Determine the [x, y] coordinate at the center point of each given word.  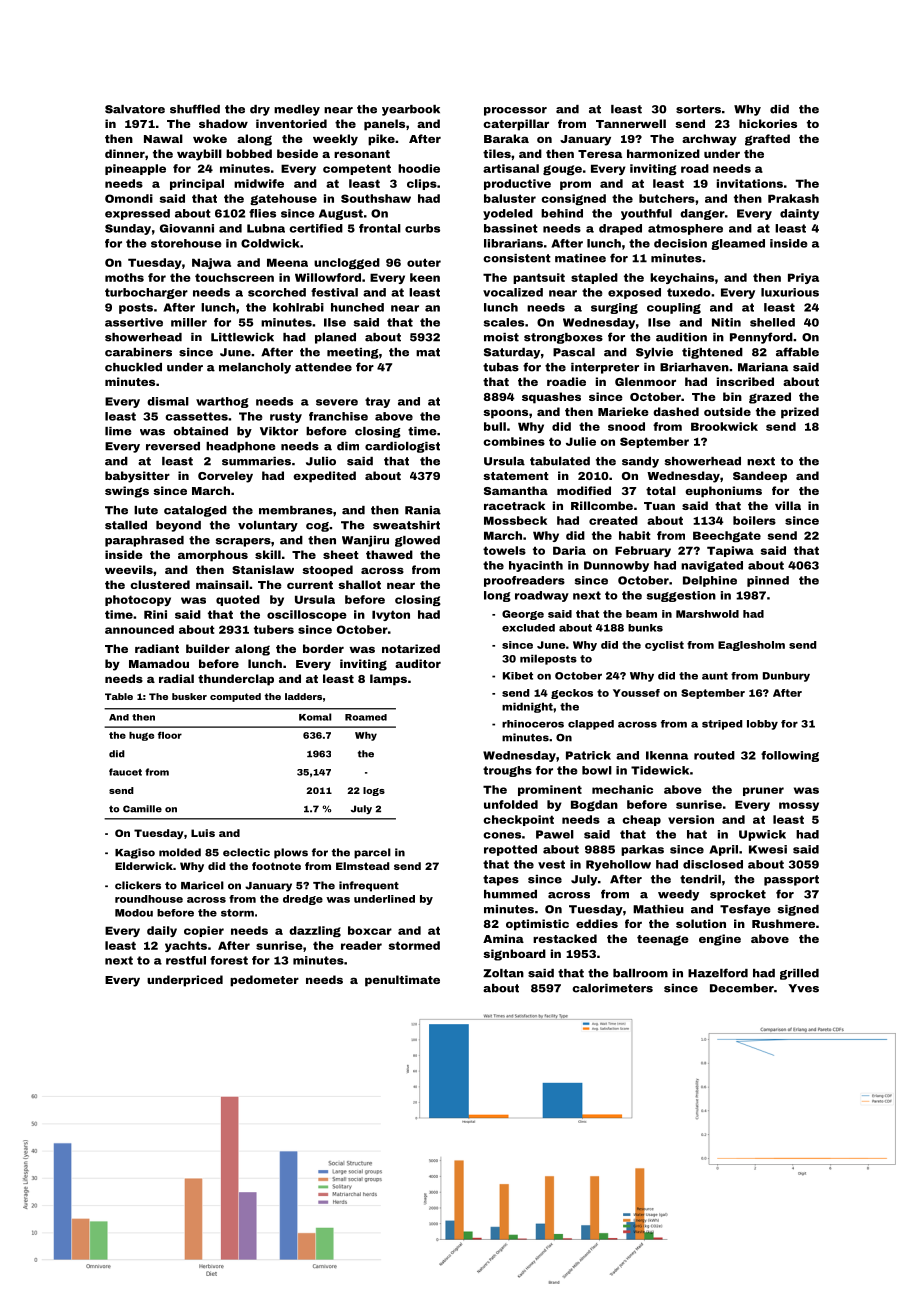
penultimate [402, 981]
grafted [767, 140]
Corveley [225, 477]
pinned [768, 581]
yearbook [411, 110]
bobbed [249, 153]
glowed [417, 541]
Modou [134, 913]
